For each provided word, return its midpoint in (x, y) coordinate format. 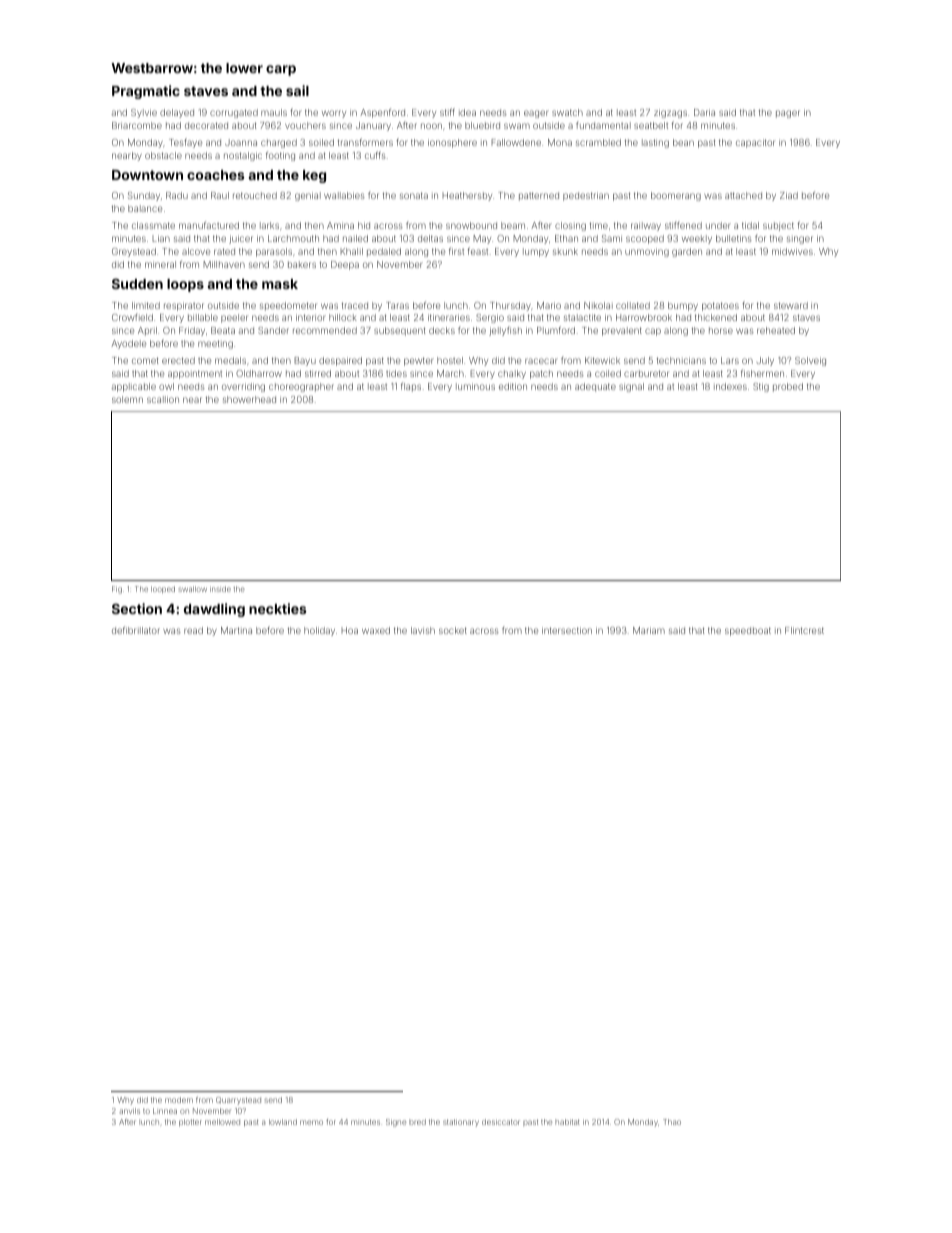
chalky (512, 374)
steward (791, 305)
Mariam (649, 630)
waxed (376, 630)
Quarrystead (238, 1101)
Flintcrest (804, 630)
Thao (672, 1122)
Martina (236, 630)
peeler (234, 318)
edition (513, 386)
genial (308, 196)
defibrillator (136, 630)
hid (364, 225)
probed (788, 387)
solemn (127, 399)
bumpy (683, 306)
